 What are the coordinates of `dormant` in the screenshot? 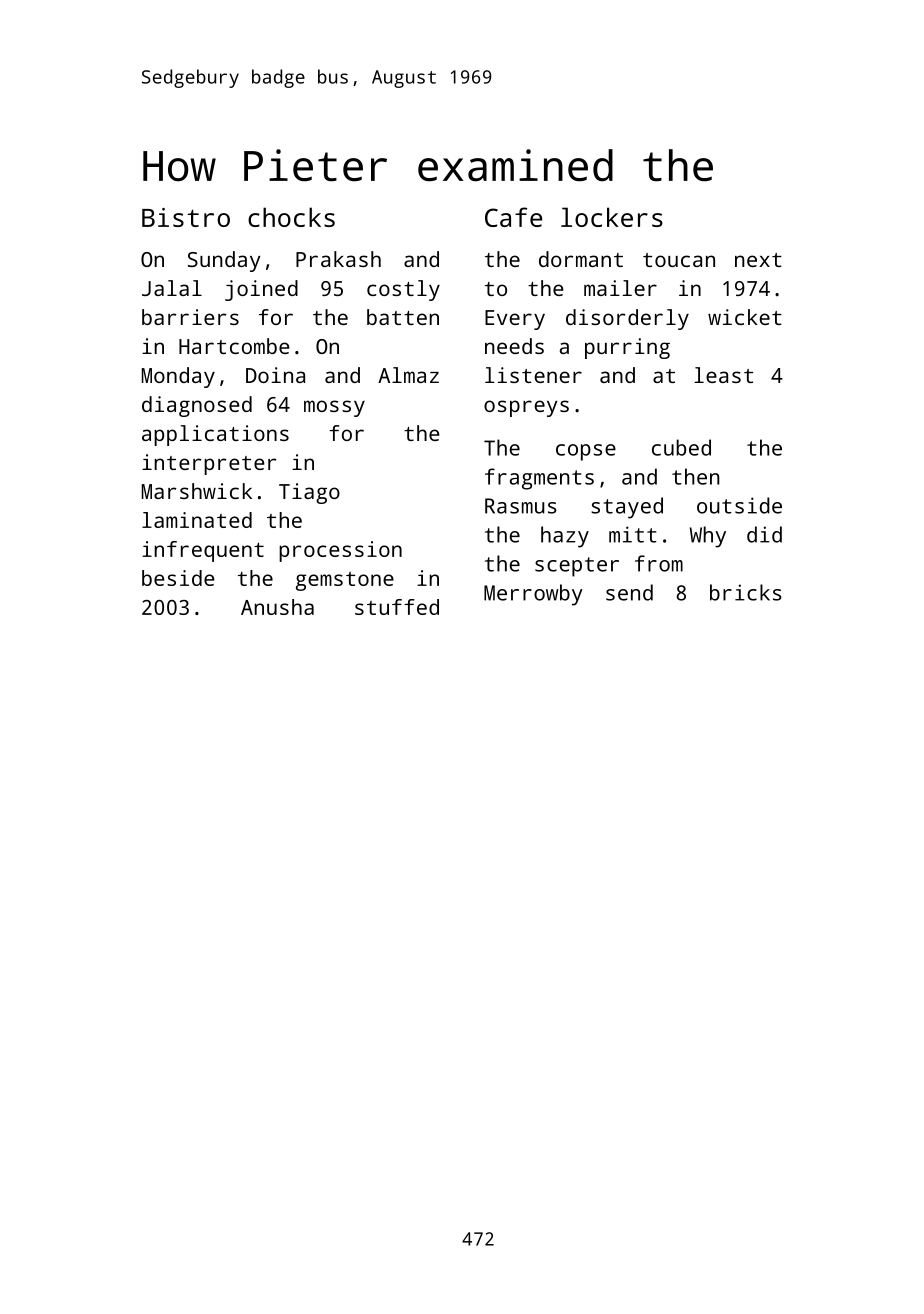 It's located at (581, 259).
